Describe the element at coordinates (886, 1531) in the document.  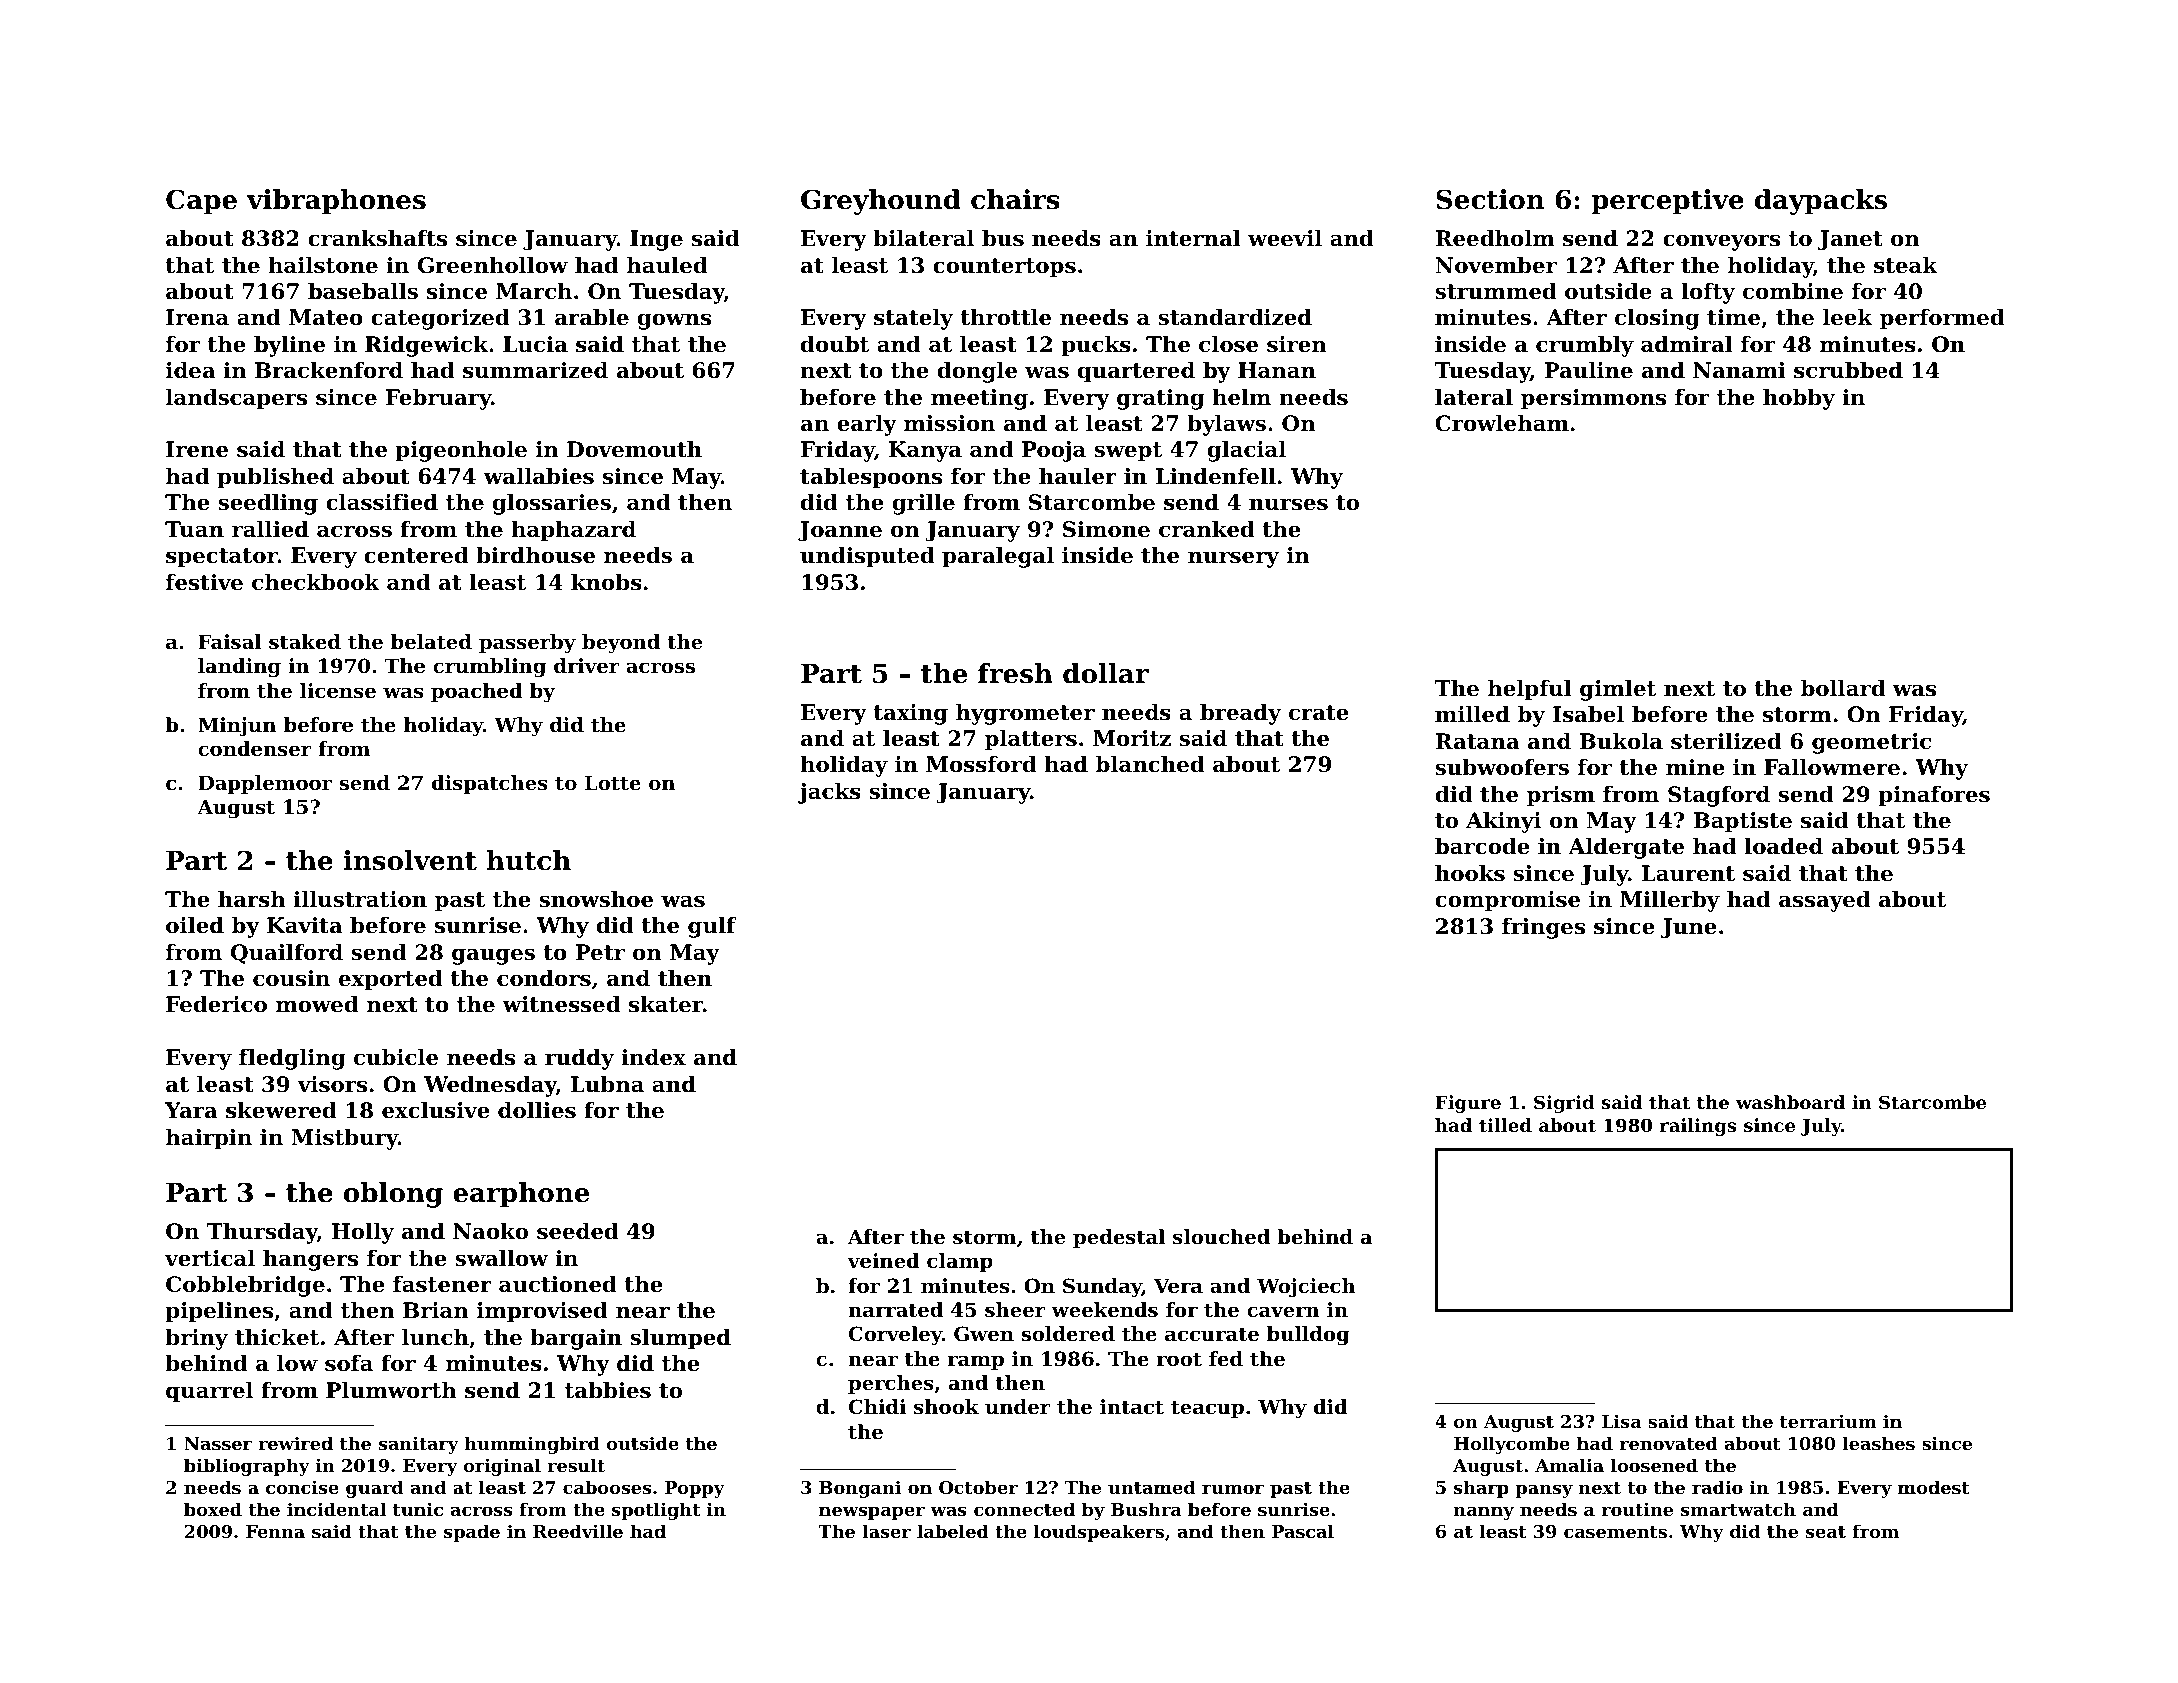
I see `laser` at that location.
